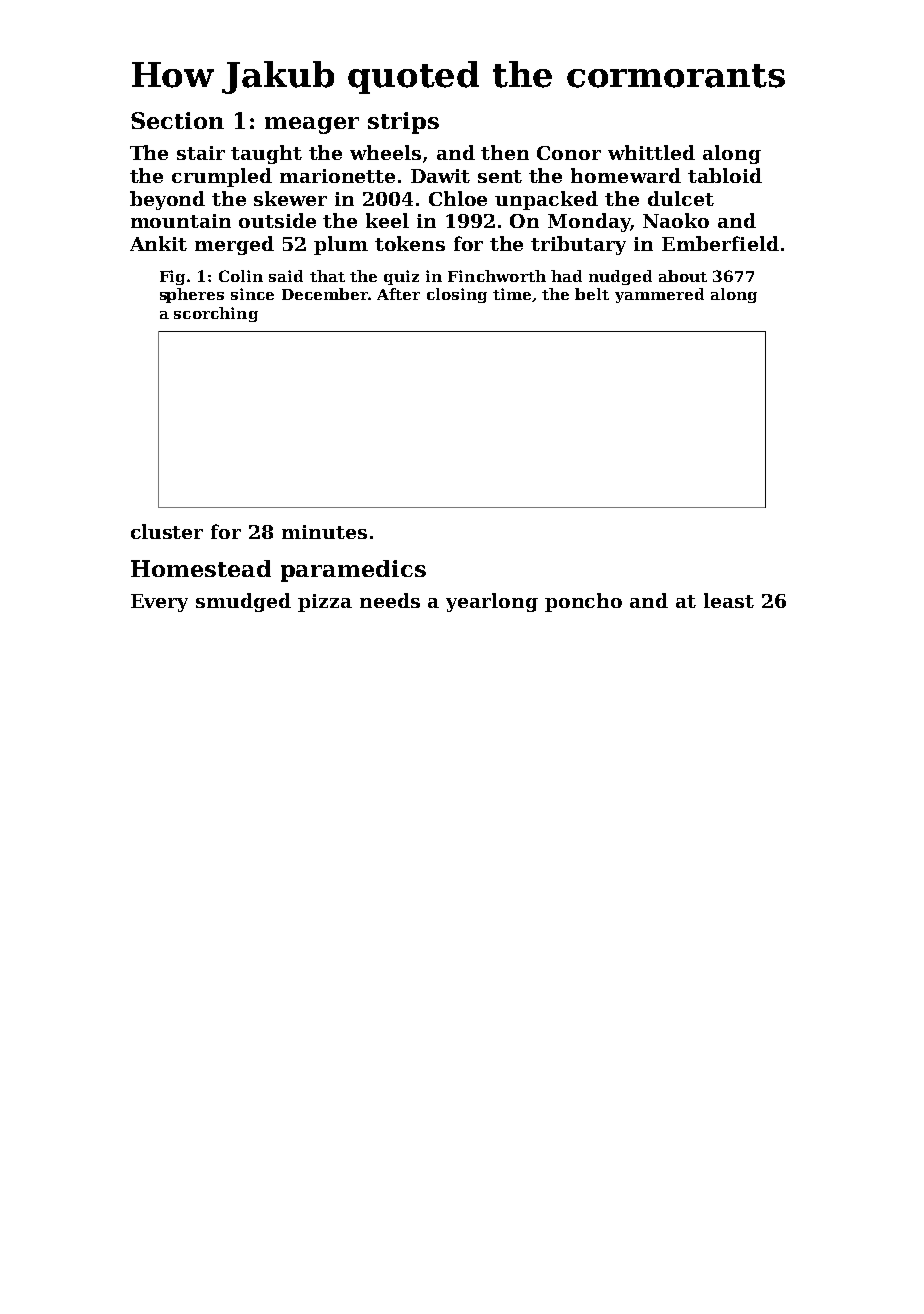 This screenshot has height=1314, width=924. Describe the element at coordinates (216, 314) in the screenshot. I see `scorching` at that location.
